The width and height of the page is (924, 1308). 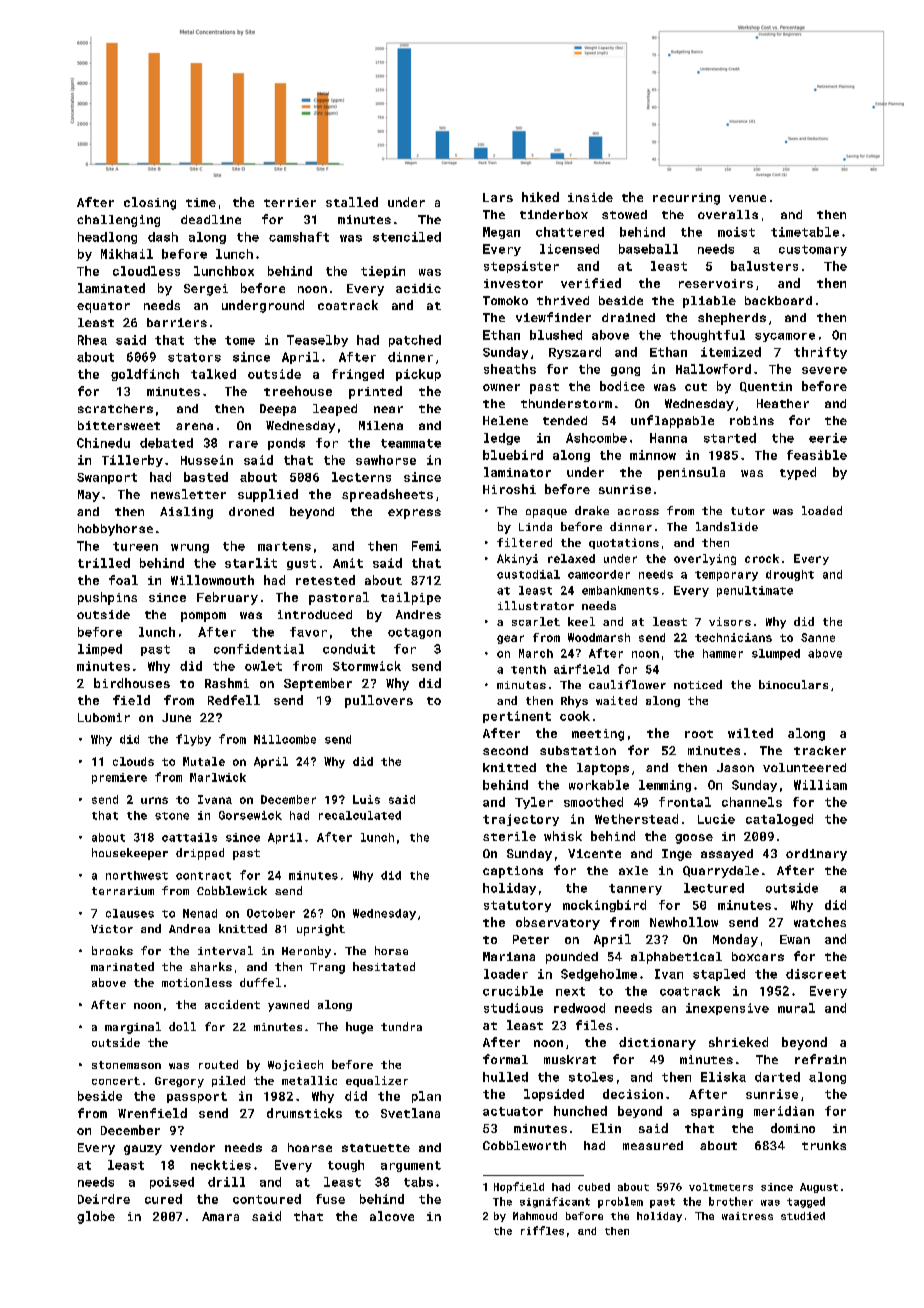 I want to click on Andrea, so click(x=189, y=928).
